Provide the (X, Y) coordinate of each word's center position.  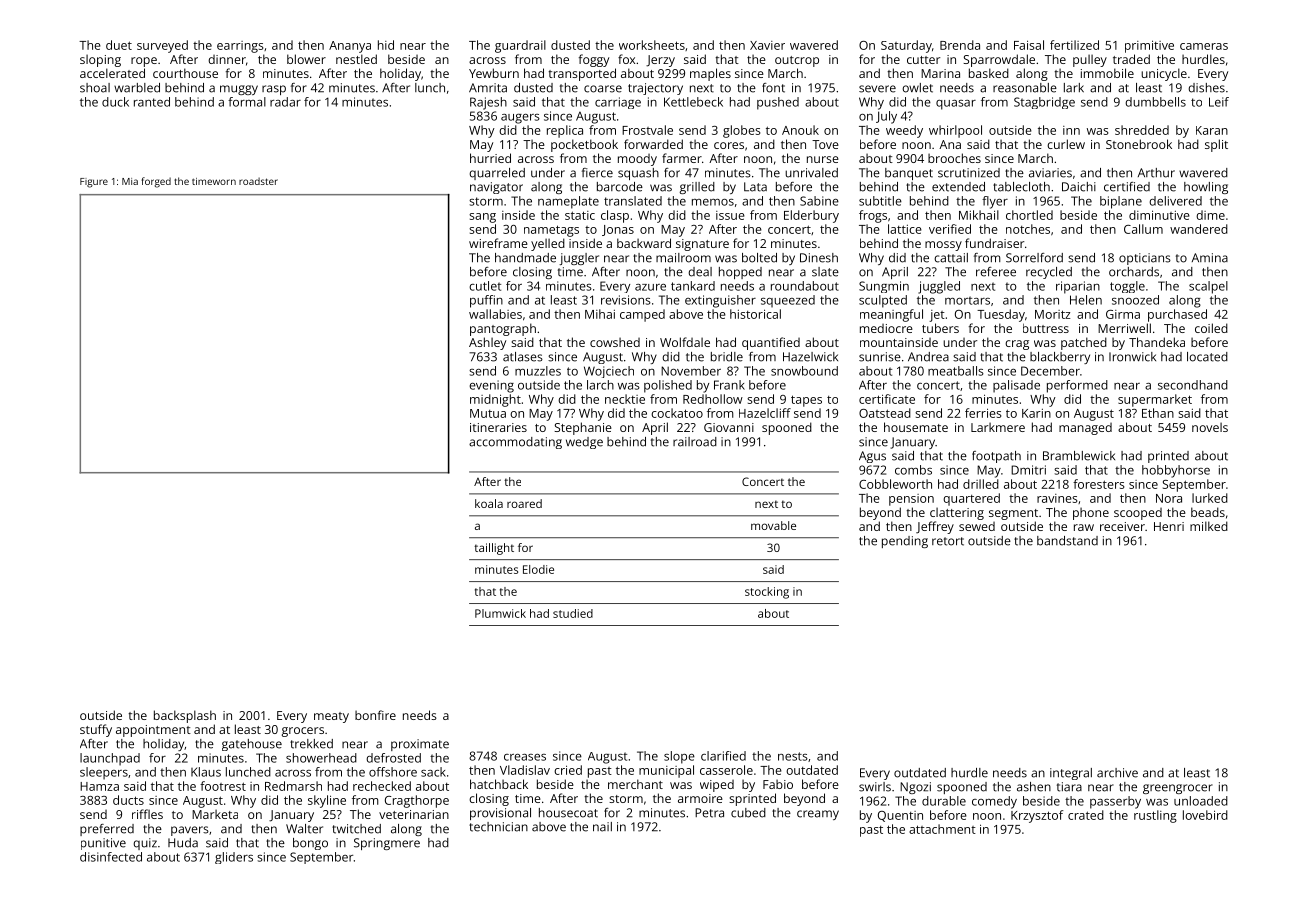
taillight (494, 549)
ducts (128, 800)
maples (710, 74)
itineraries (498, 427)
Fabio (778, 784)
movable (773, 525)
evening (491, 386)
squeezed (788, 301)
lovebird (1205, 815)
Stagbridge (1044, 103)
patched (1084, 343)
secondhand (1193, 385)
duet (119, 45)
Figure (94, 183)
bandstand (1067, 541)
